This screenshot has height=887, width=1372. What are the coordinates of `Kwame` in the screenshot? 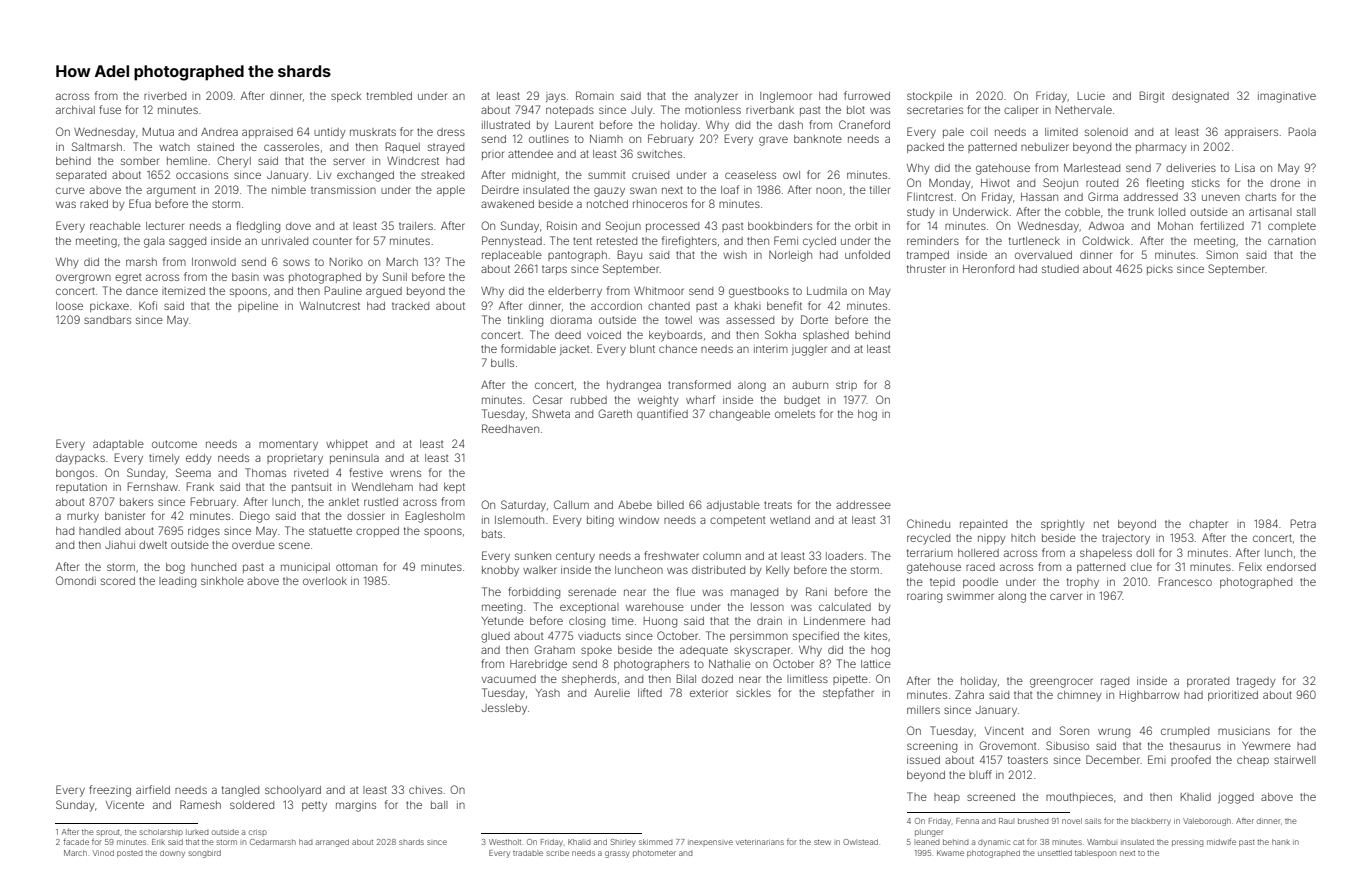 It's located at (950, 853).
